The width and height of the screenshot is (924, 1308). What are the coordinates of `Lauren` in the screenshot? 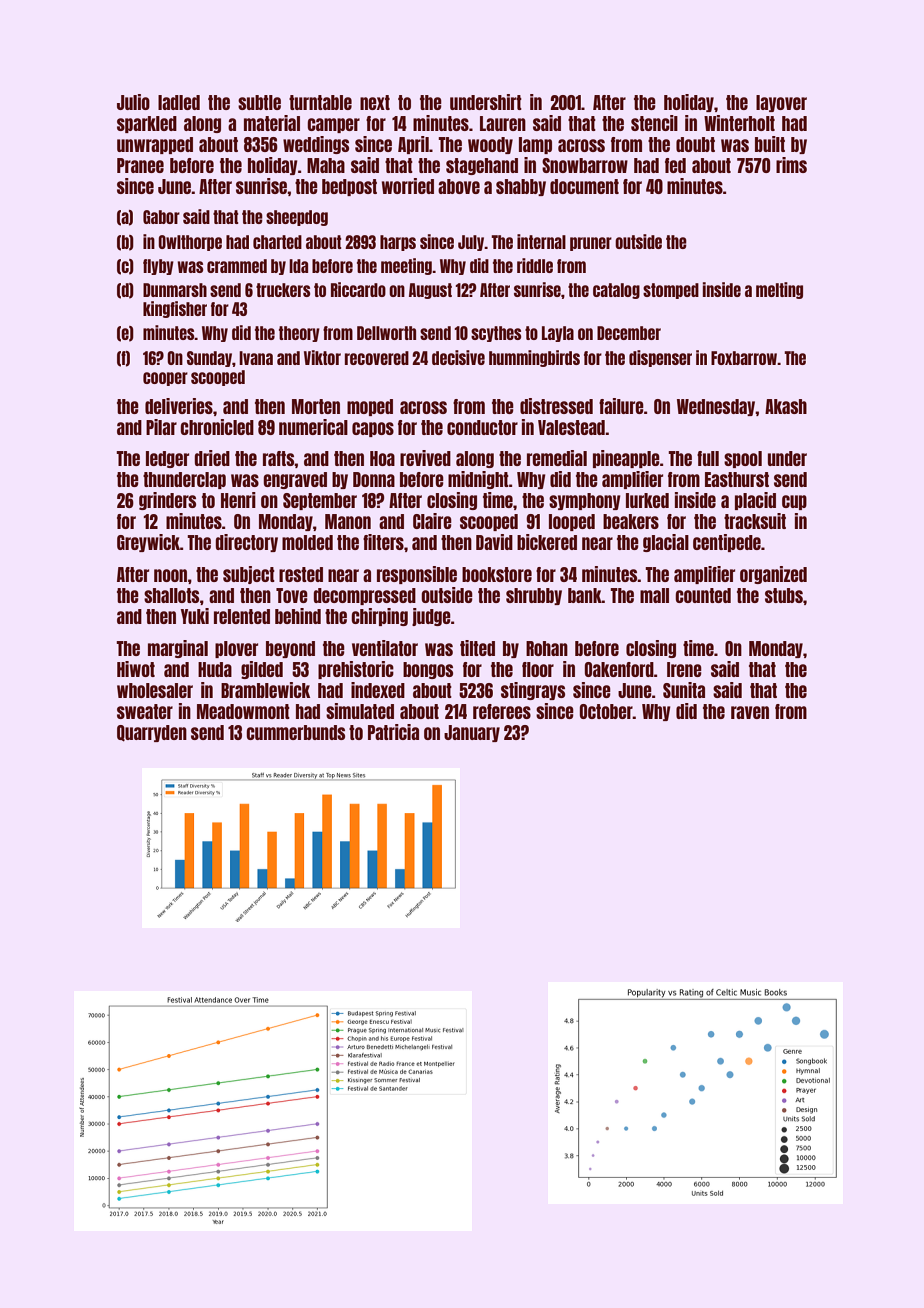 It's located at (503, 123).
